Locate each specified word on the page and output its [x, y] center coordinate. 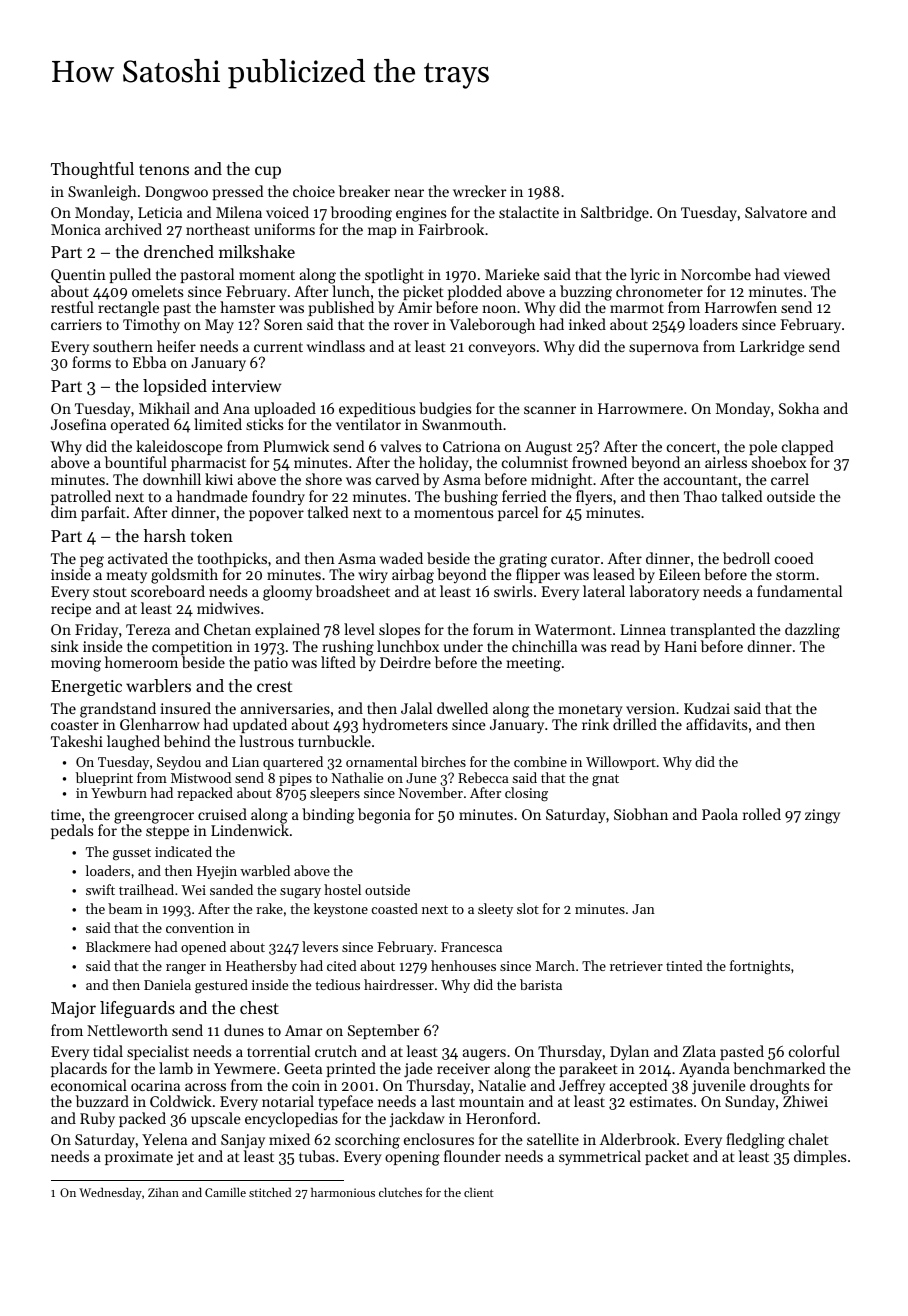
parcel [518, 513]
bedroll [746, 558]
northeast [218, 229]
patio [271, 664]
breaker [364, 191]
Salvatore [776, 212]
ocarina [155, 1085]
